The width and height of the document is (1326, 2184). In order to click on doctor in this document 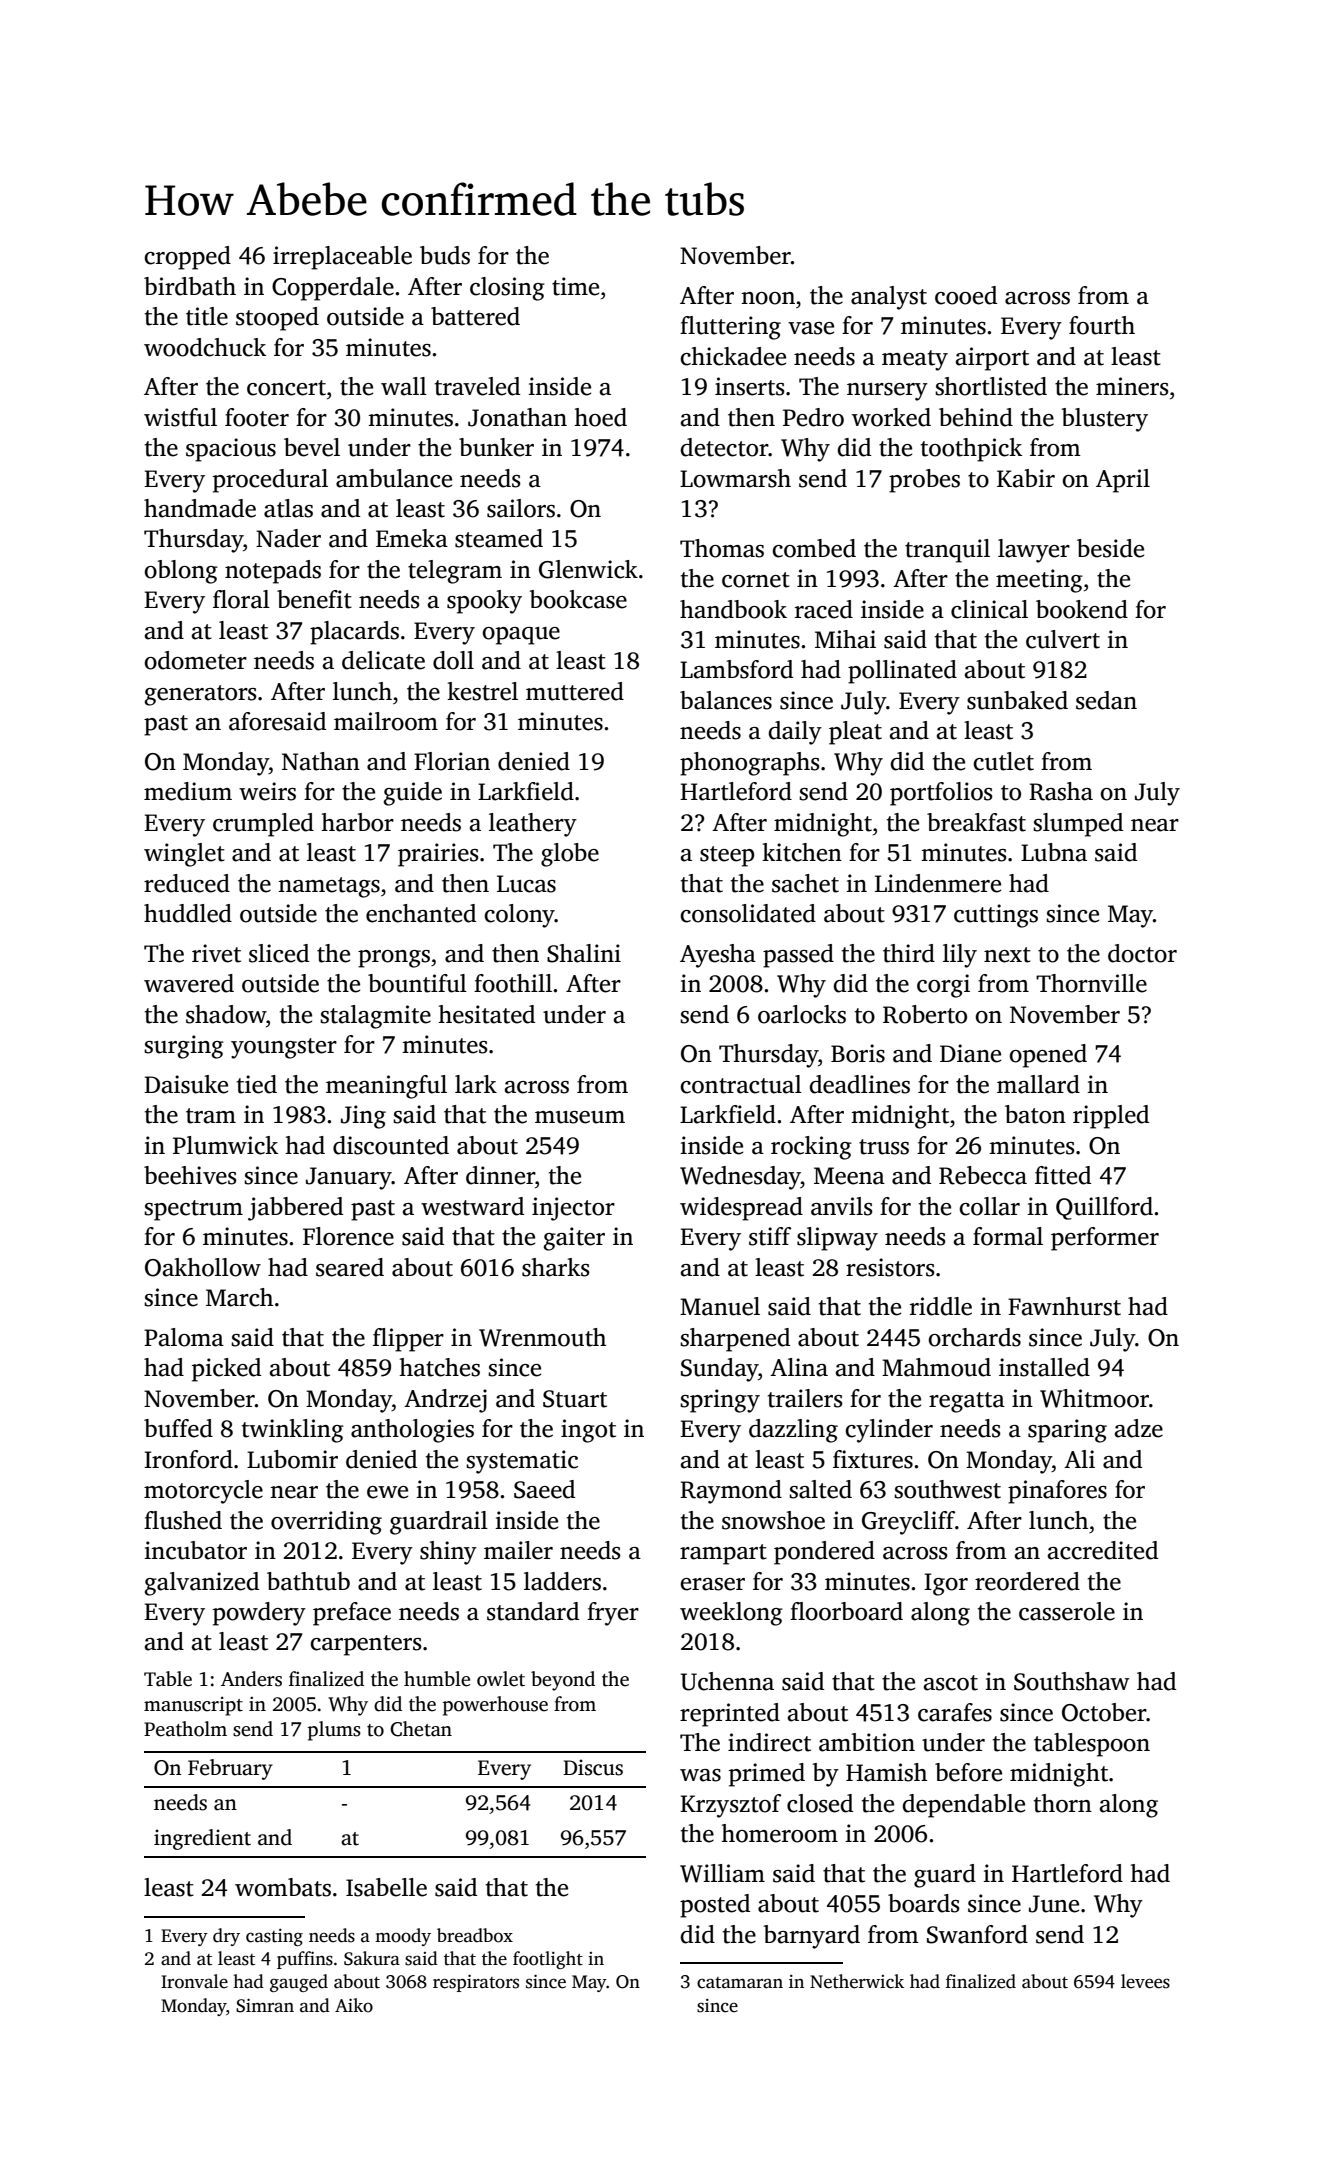, I will do `click(1142, 953)`.
